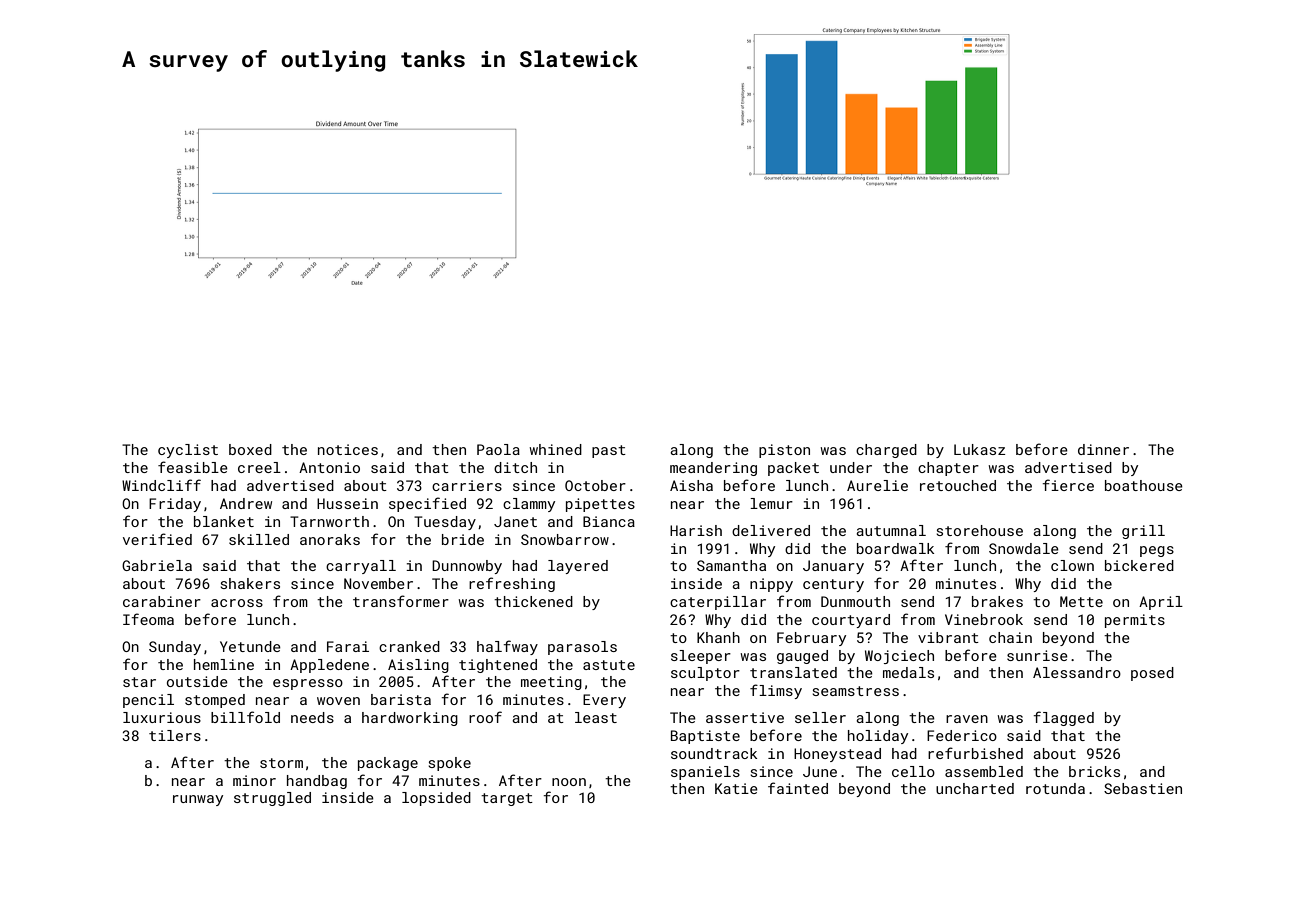  Describe the element at coordinates (485, 717) in the screenshot. I see `roof` at that location.
